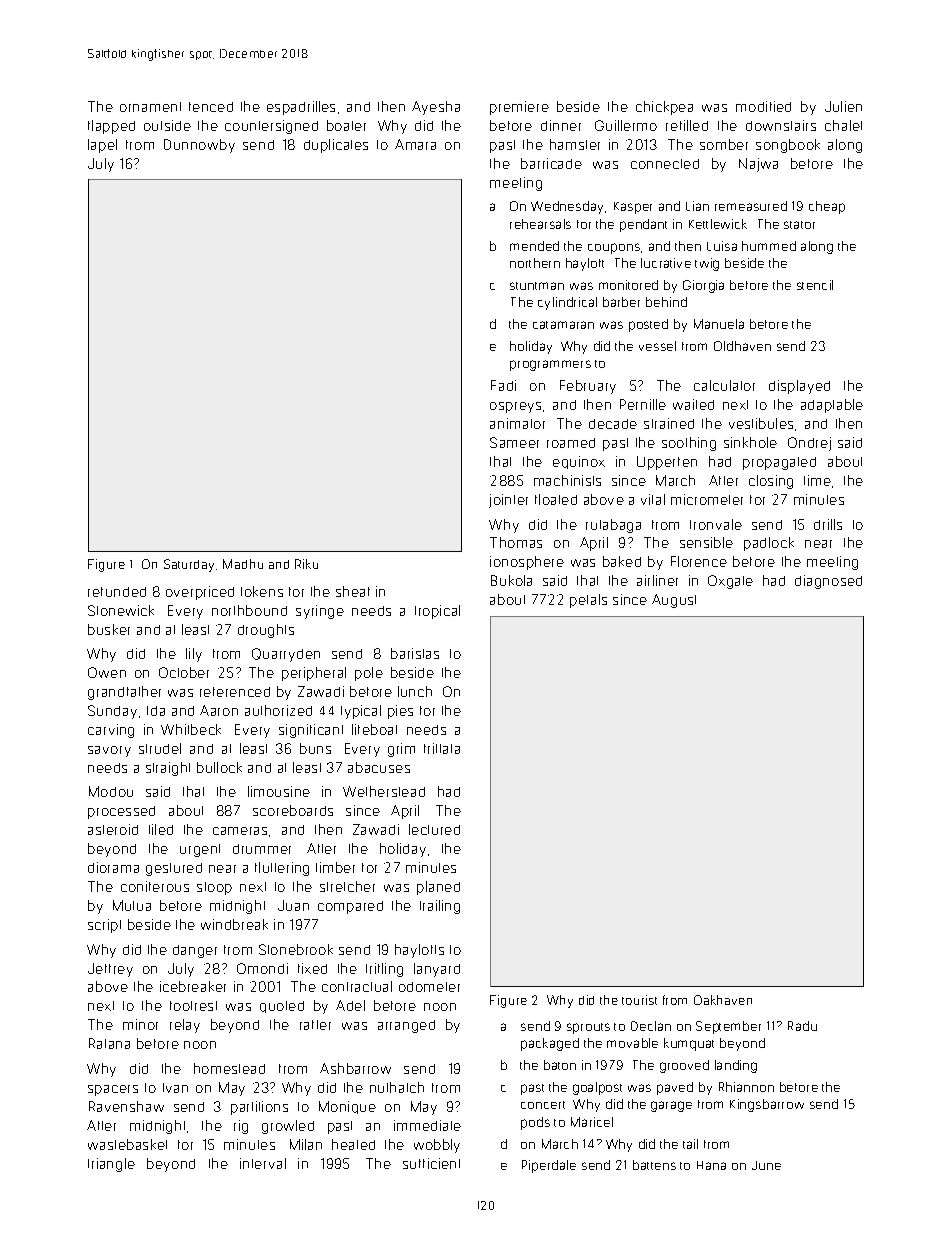  What do you see at coordinates (543, 1105) in the screenshot?
I see `concert` at bounding box center [543, 1105].
